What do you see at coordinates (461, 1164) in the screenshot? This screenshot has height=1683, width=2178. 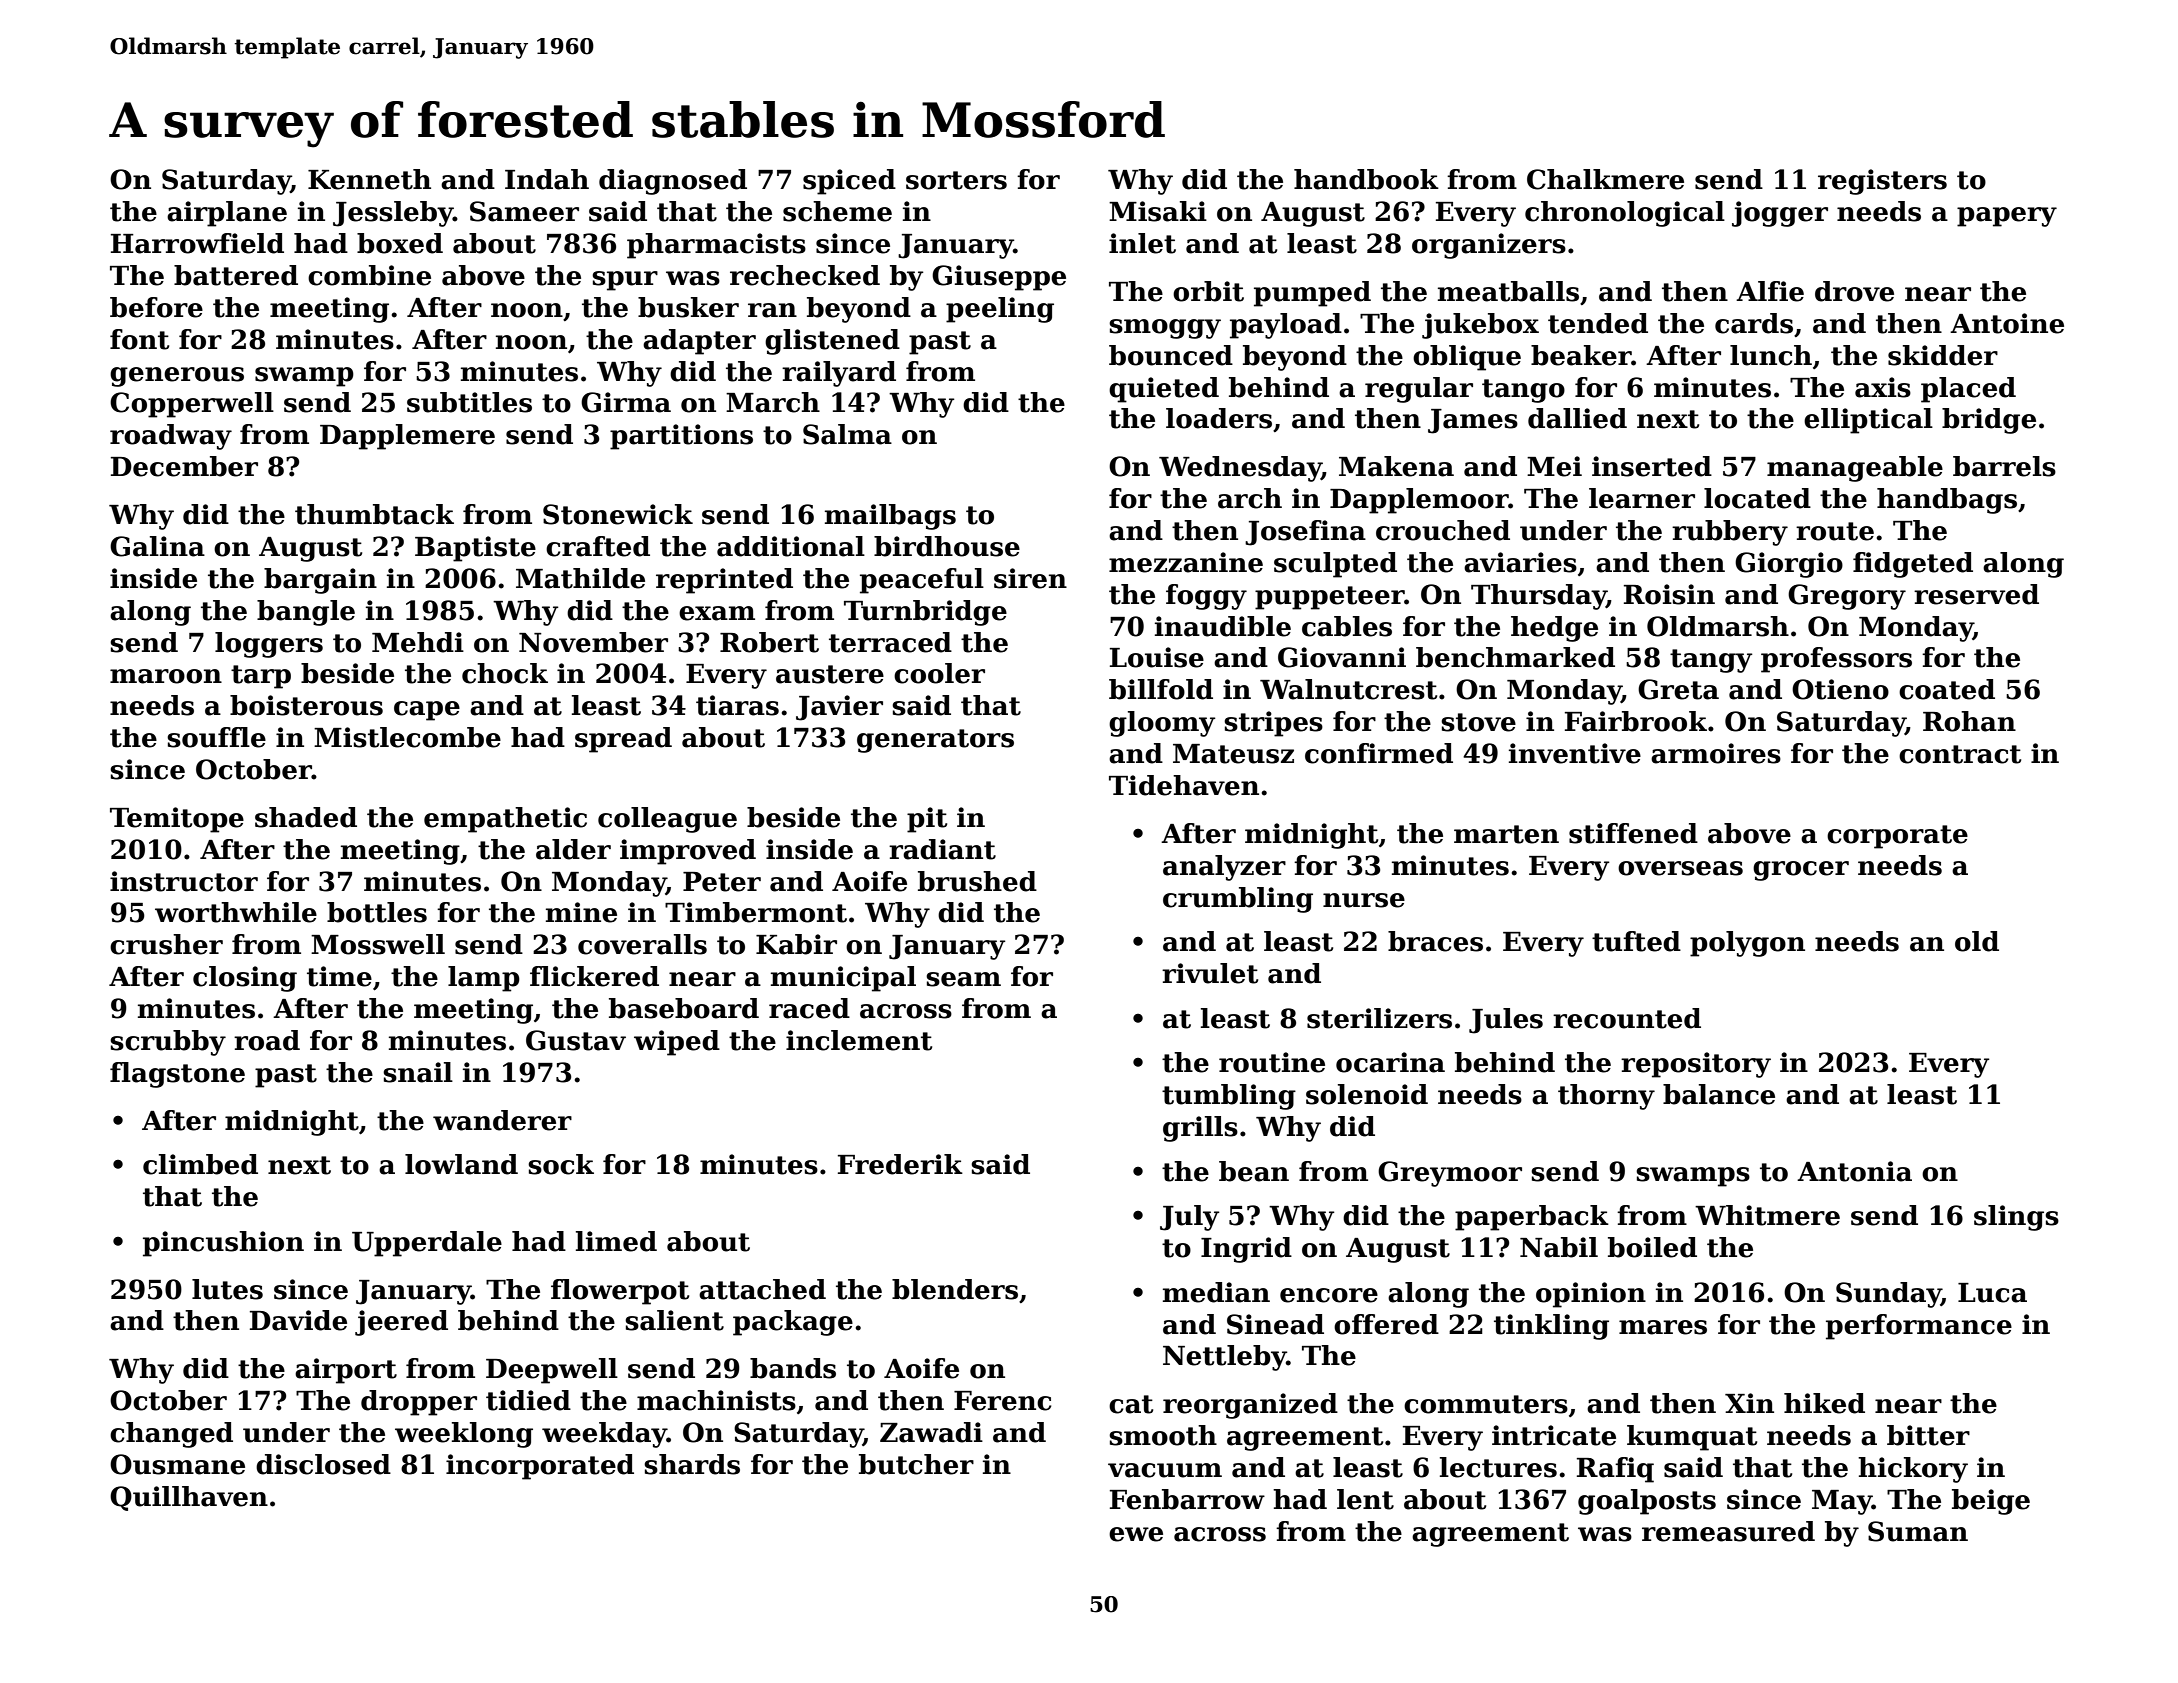 I see `lowland` at bounding box center [461, 1164].
